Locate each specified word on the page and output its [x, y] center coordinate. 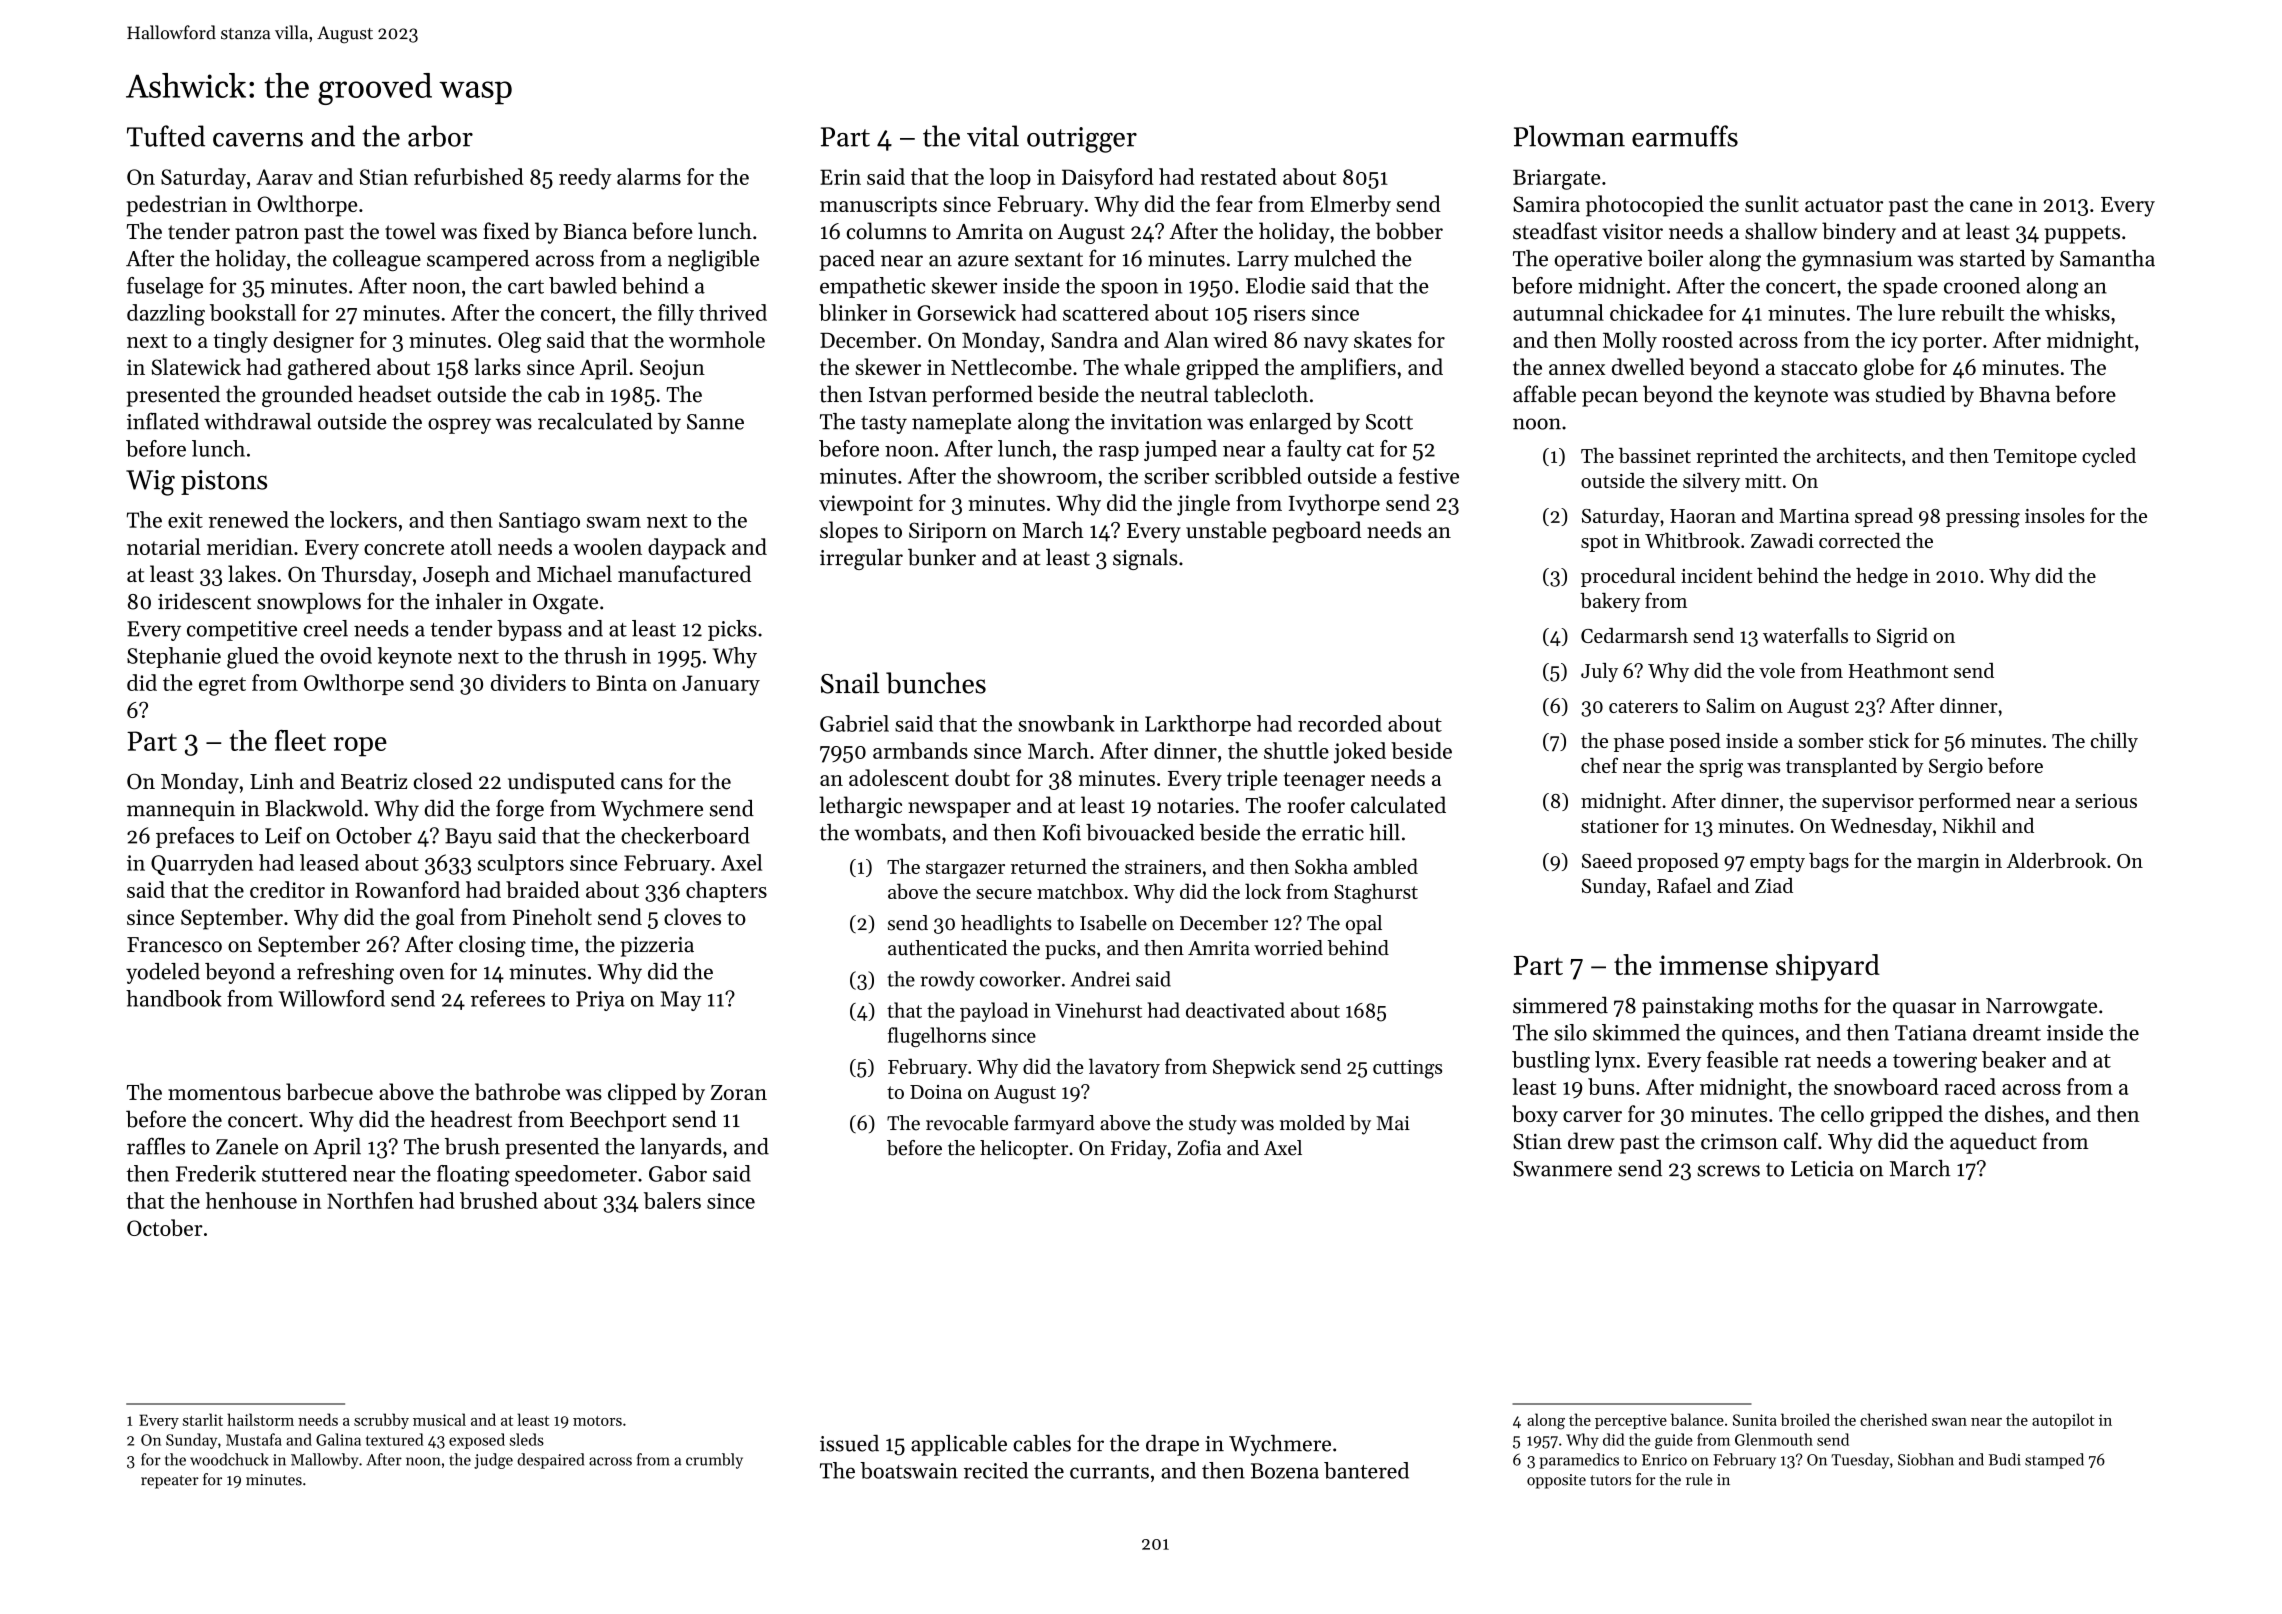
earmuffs [1685, 136]
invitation [1156, 422]
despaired [550, 1461]
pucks [1070, 949]
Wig [150, 483]
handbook [173, 998]
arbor [440, 136]
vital [993, 136]
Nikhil [1969, 825]
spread [1884, 517]
